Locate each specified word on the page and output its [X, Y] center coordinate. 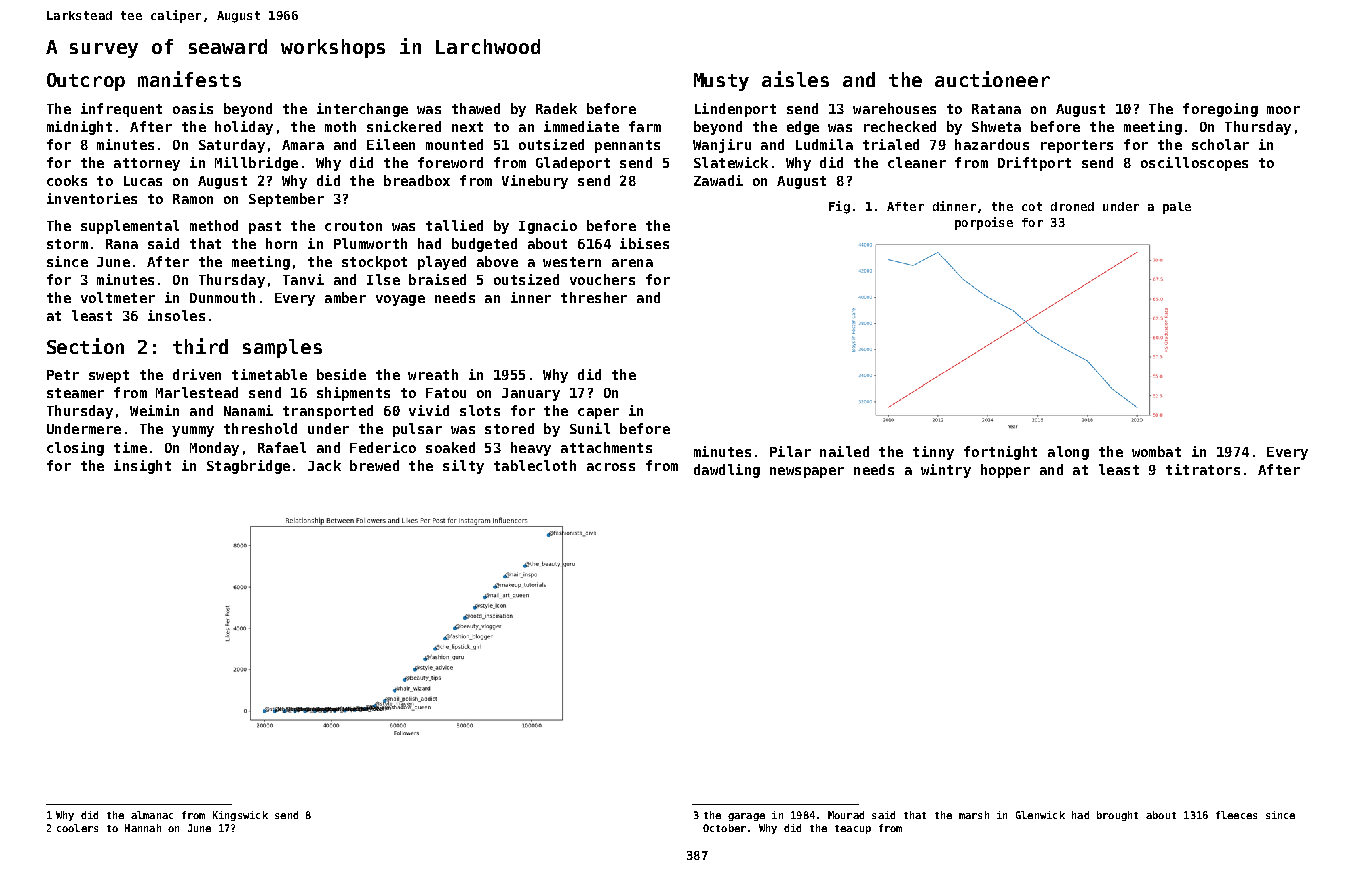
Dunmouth [222, 297]
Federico [383, 447]
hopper [1005, 471]
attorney [147, 164]
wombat [1156, 451]
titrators [1203, 469]
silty [463, 467]
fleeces [1236, 815]
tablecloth [535, 465]
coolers [77, 828]
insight [142, 467]
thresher [594, 297]
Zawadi [718, 180]
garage [746, 817]
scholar [1220, 144]
